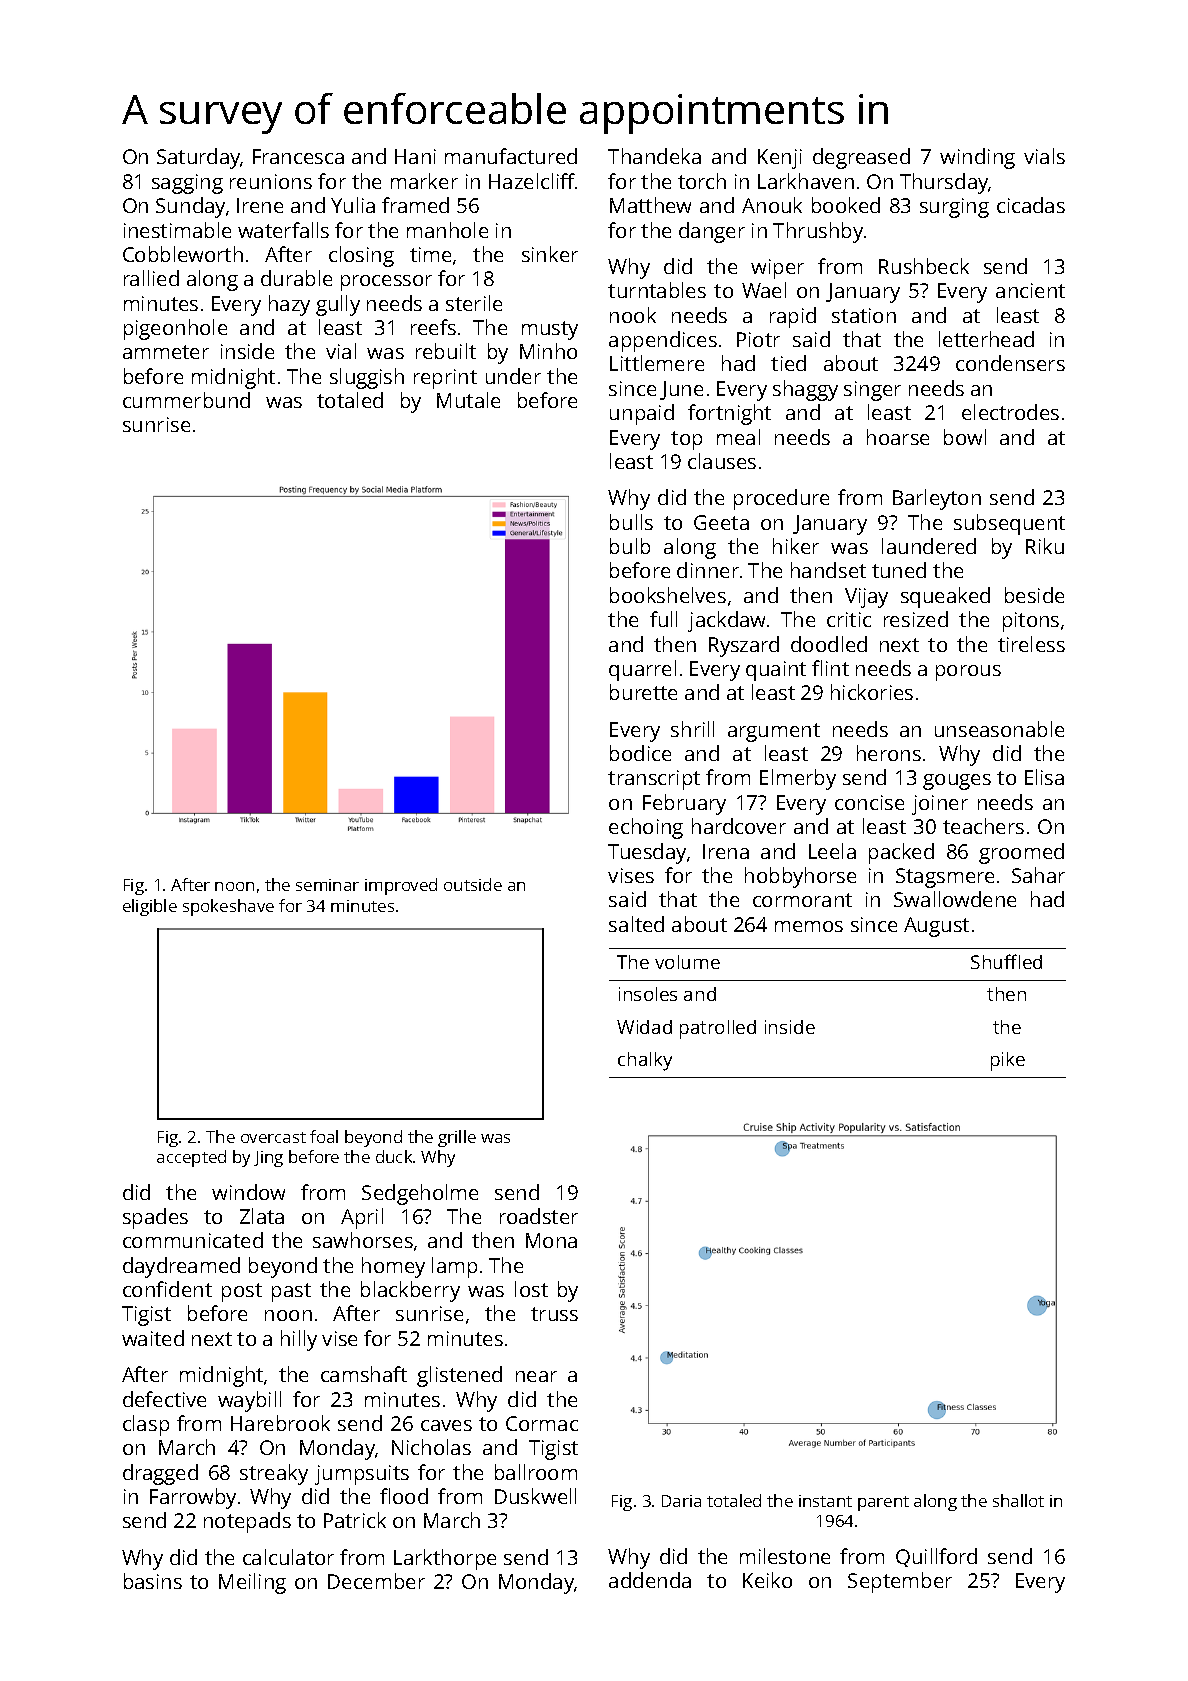 This screenshot has width=1188, height=1681. I want to click on winding, so click(977, 158).
